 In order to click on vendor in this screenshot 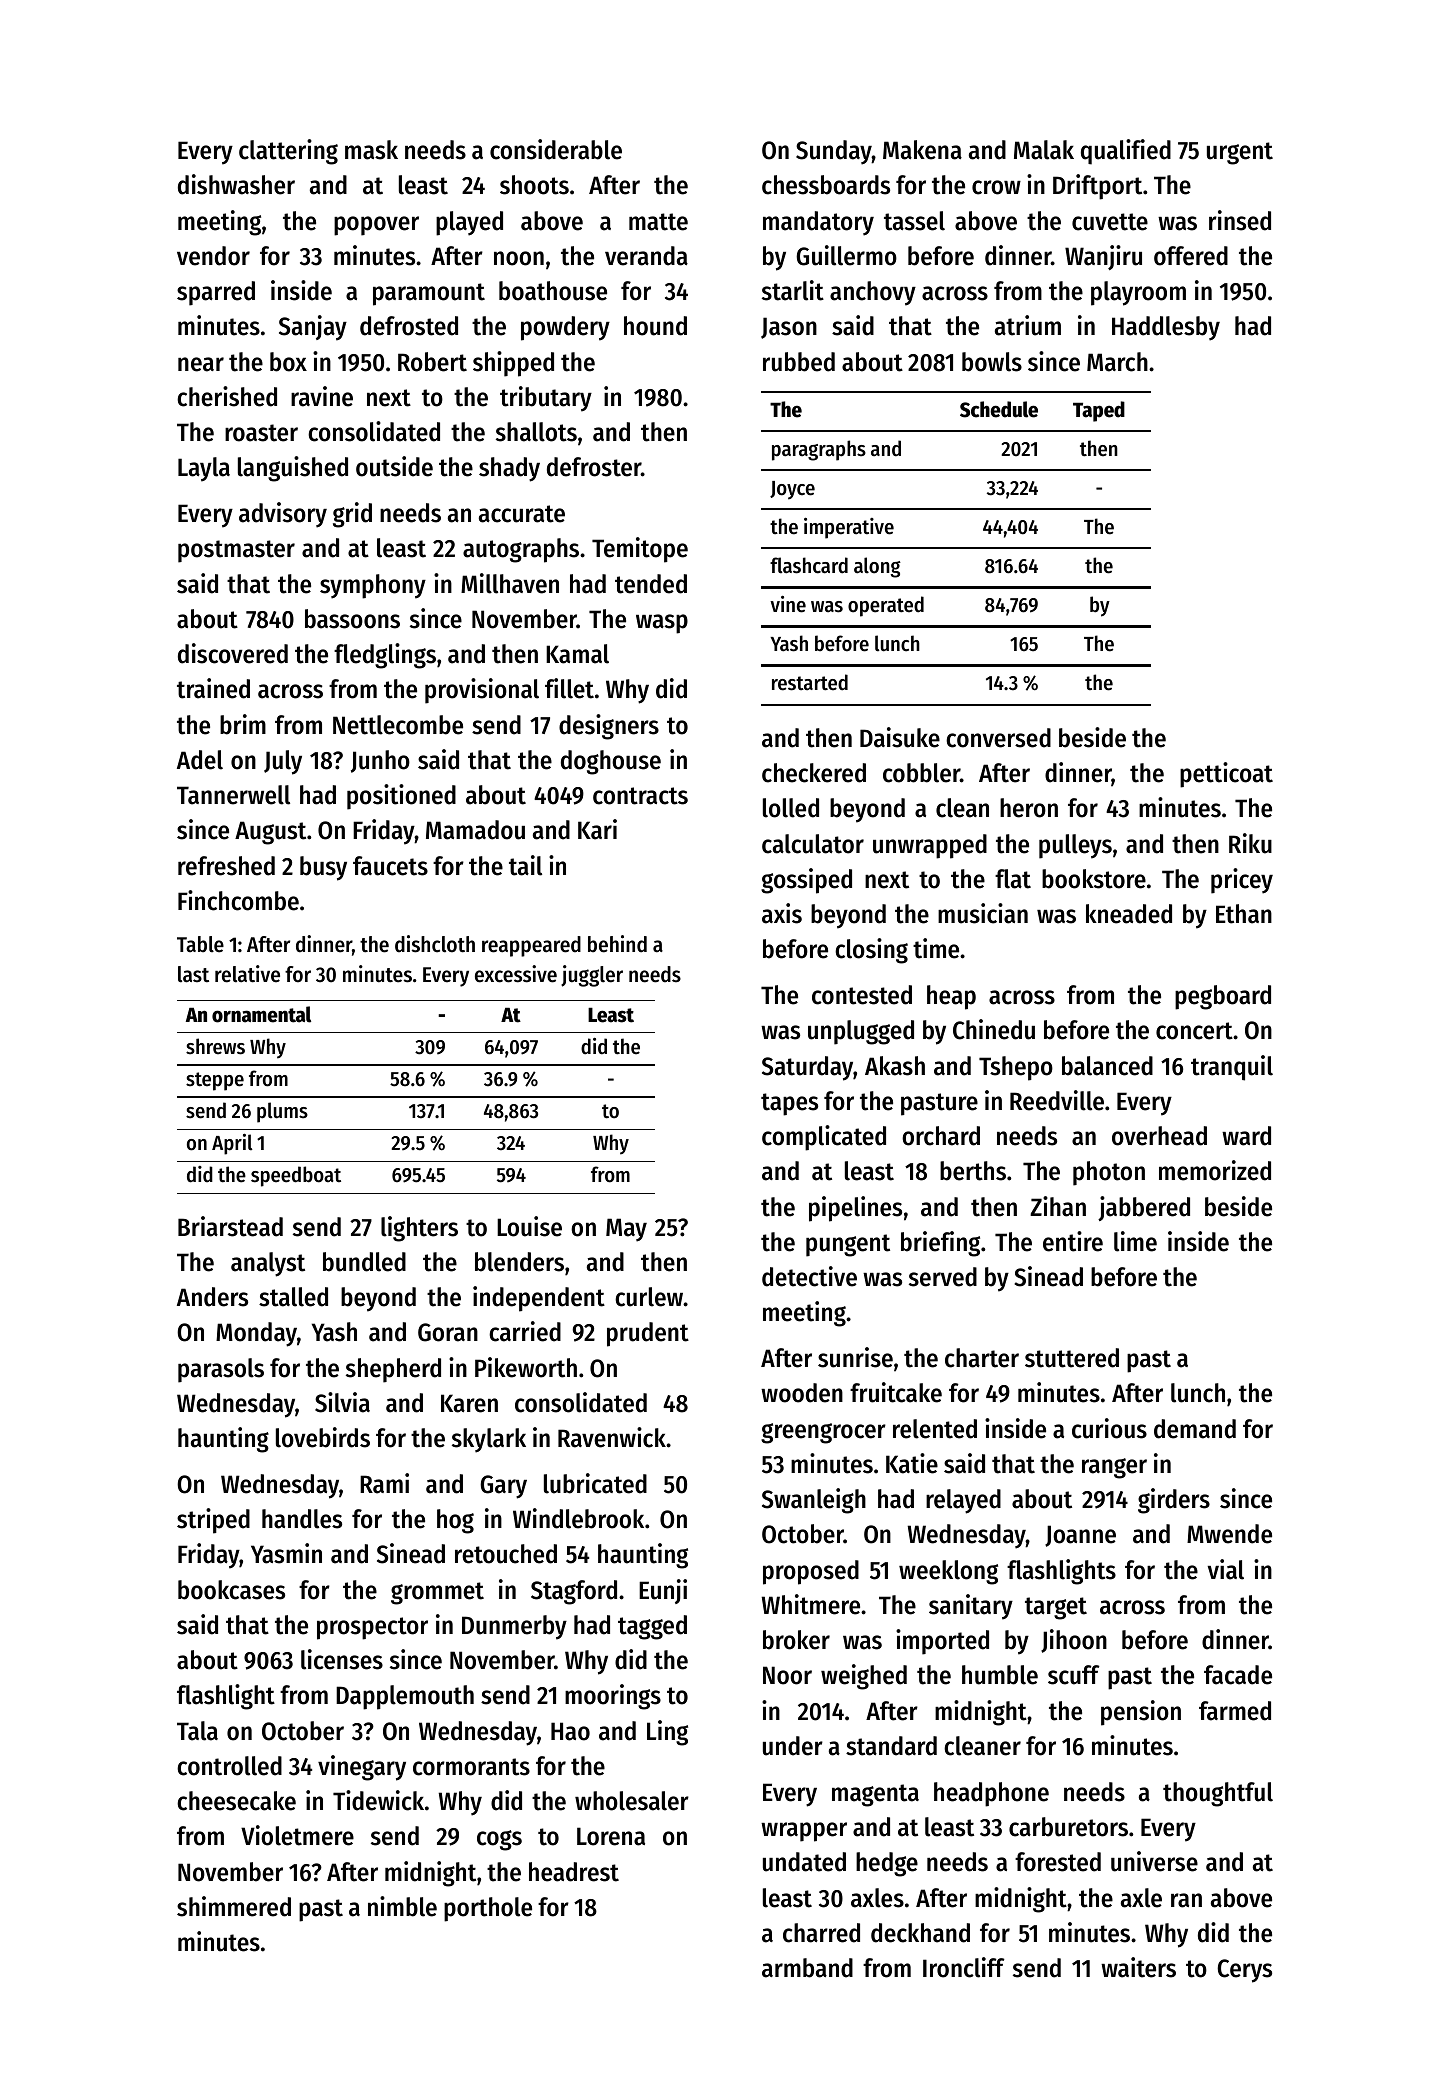, I will do `click(213, 256)`.
